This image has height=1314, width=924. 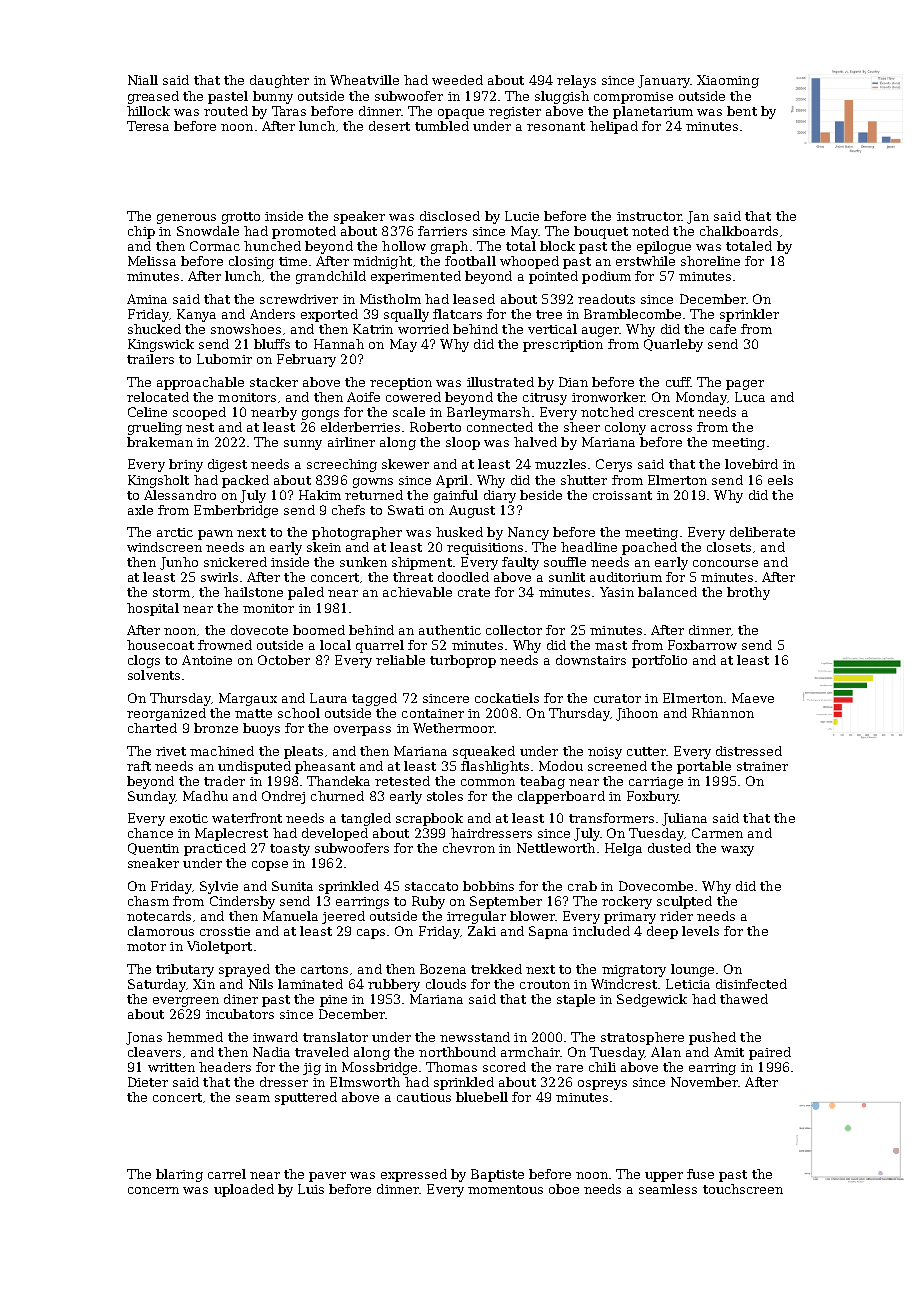 What do you see at coordinates (279, 81) in the image?
I see `daughter` at bounding box center [279, 81].
